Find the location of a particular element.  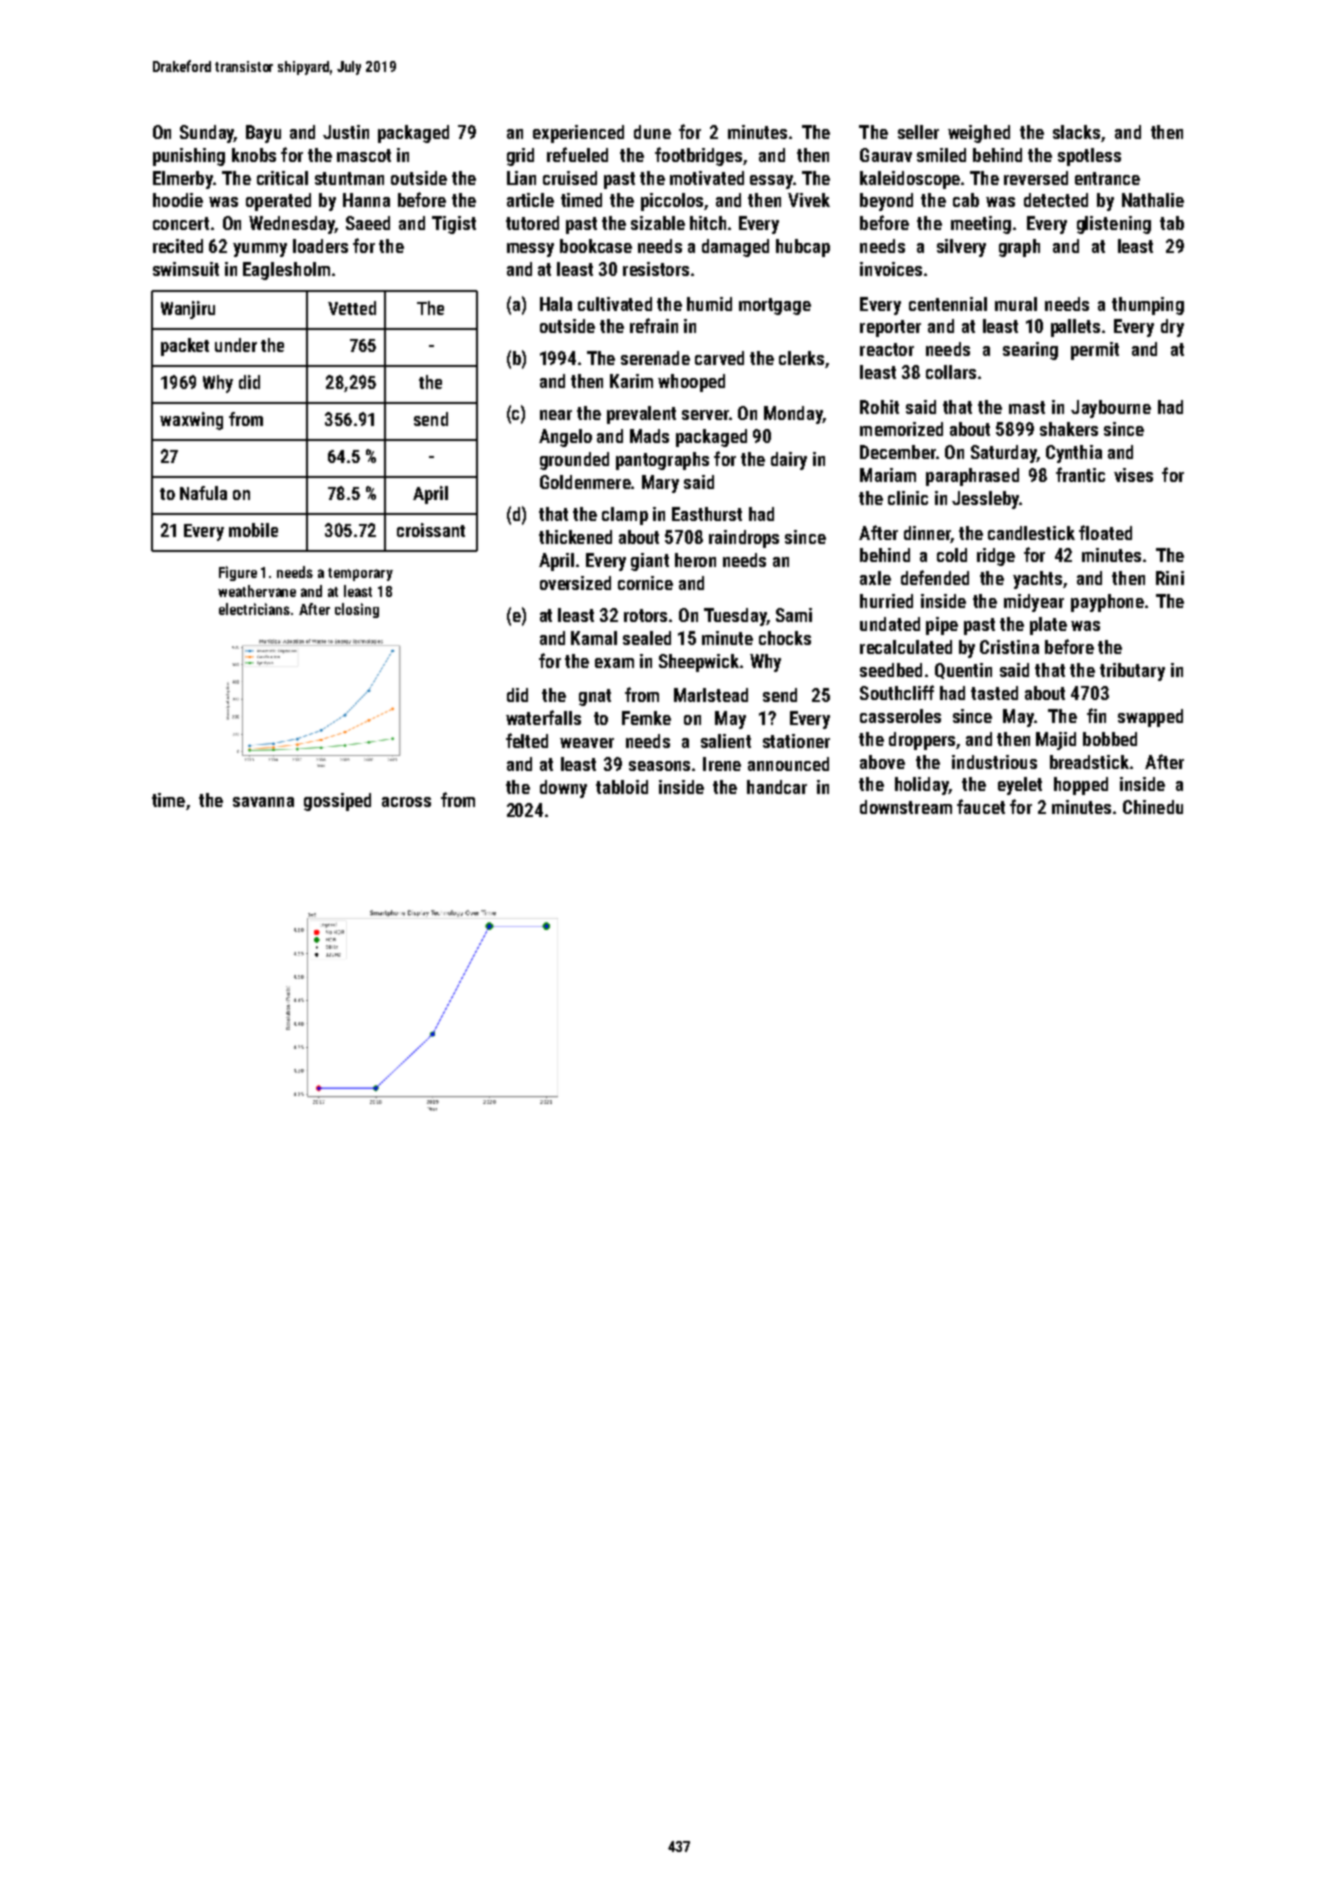

Wanjiru is located at coordinates (188, 310).
